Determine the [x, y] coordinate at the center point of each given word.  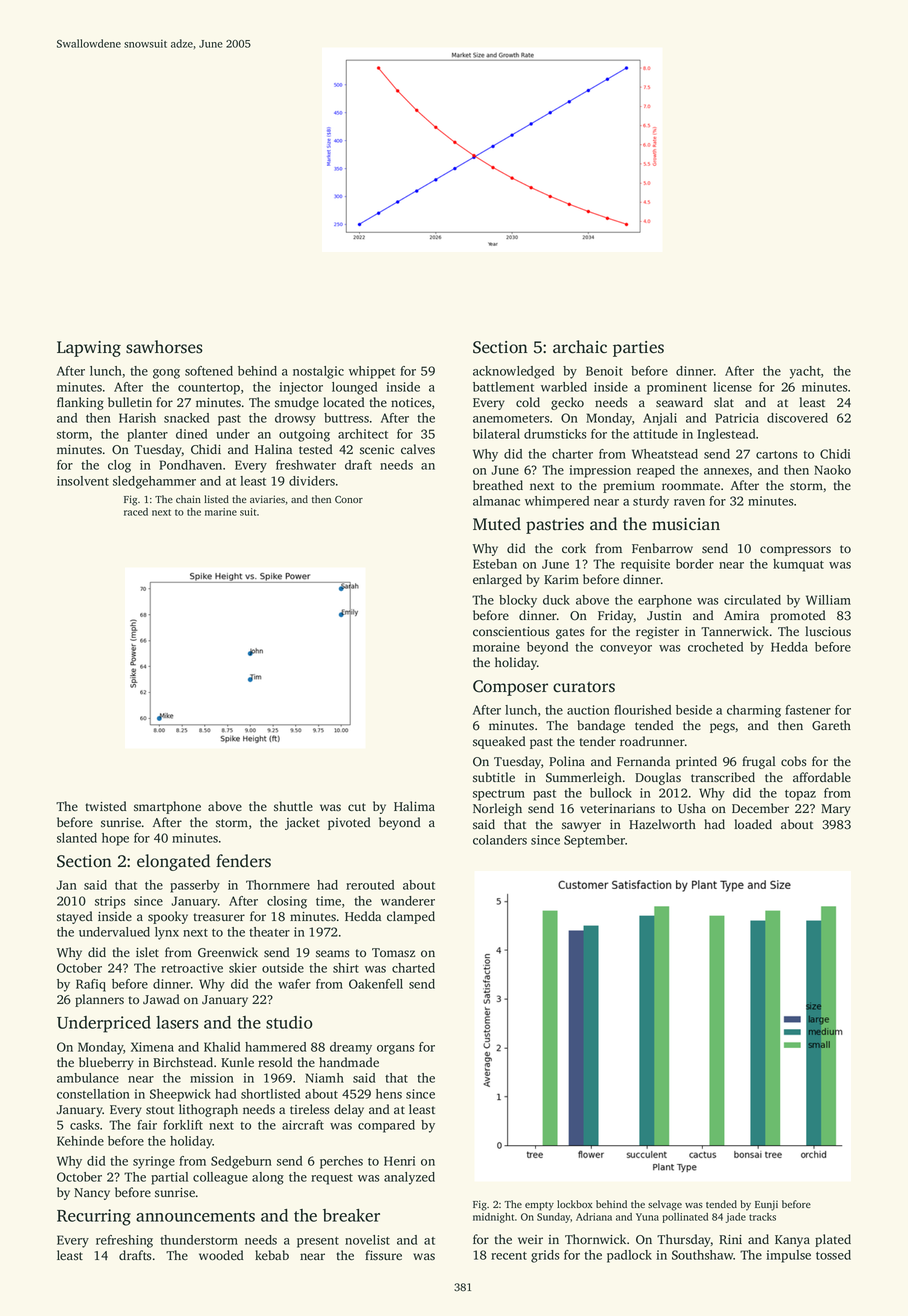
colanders [500, 840]
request [332, 1179]
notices [411, 402]
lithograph [208, 1110]
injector [301, 388]
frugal [758, 762]
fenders [243, 861]
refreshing [124, 1241]
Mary [836, 810]
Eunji [766, 1205]
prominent [677, 388]
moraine [496, 647]
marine [221, 512]
